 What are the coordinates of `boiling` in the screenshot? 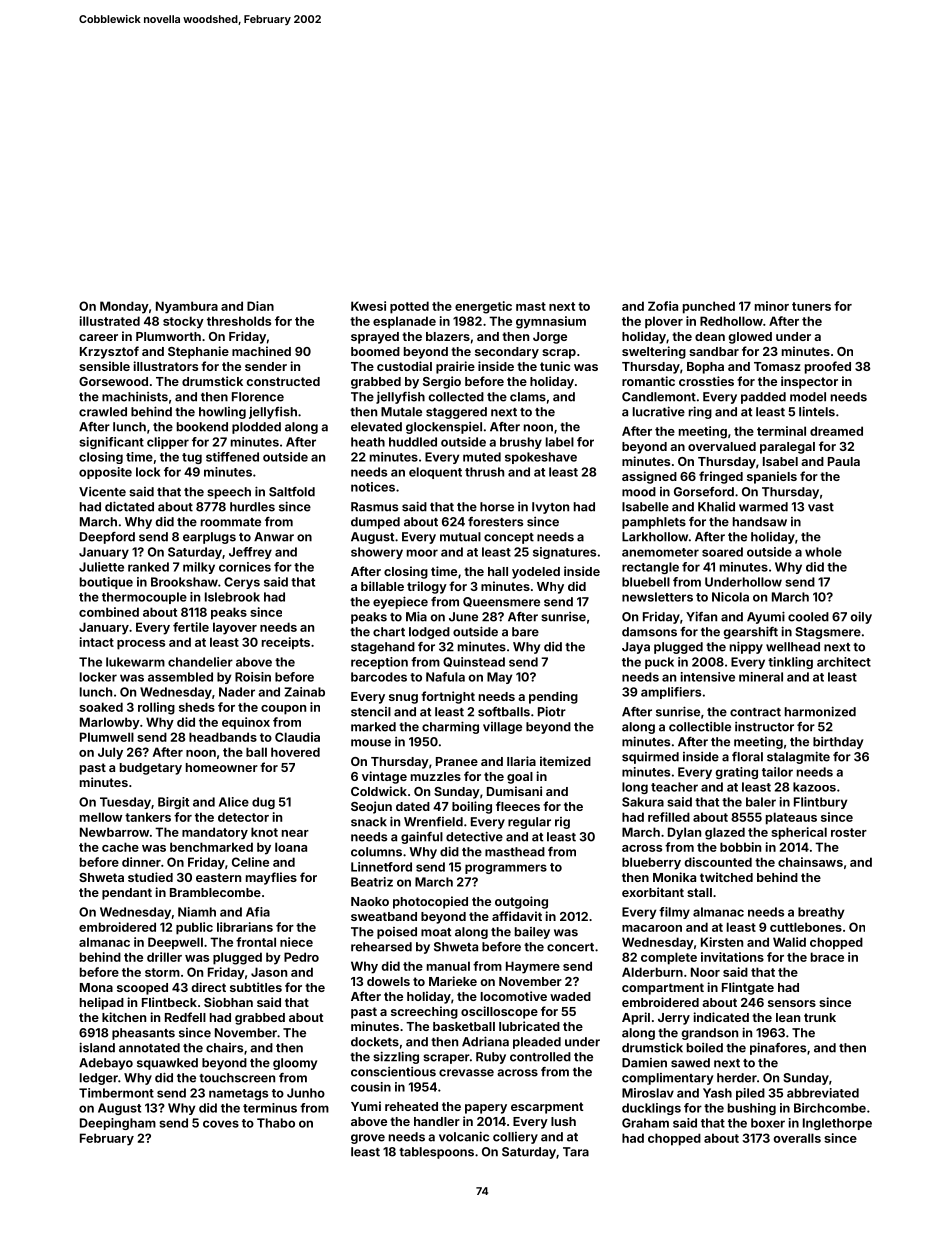 It's located at (472, 807).
